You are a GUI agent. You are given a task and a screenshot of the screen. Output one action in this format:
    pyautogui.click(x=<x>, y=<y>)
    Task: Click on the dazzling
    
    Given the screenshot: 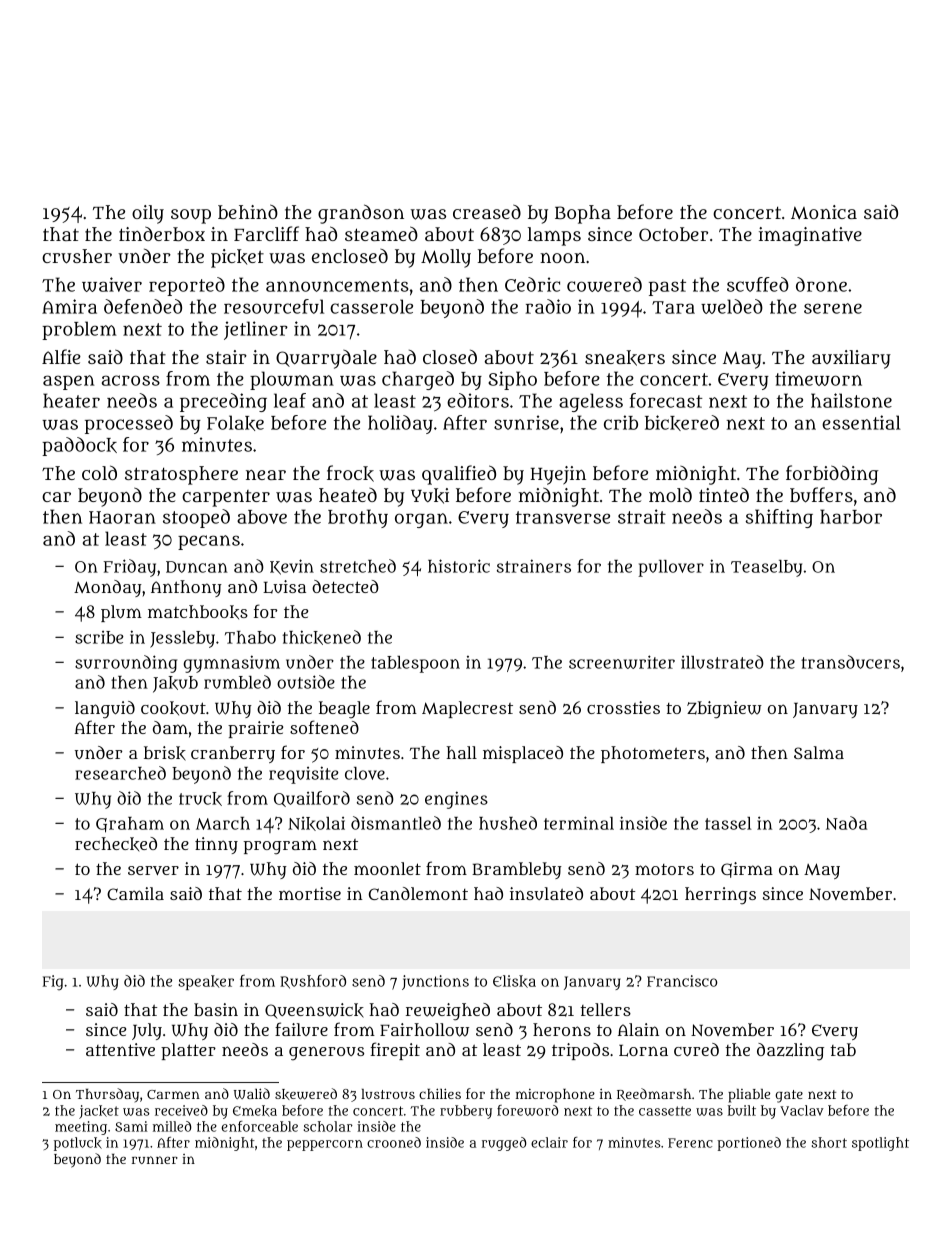 What is the action you would take?
    pyautogui.click(x=790, y=1052)
